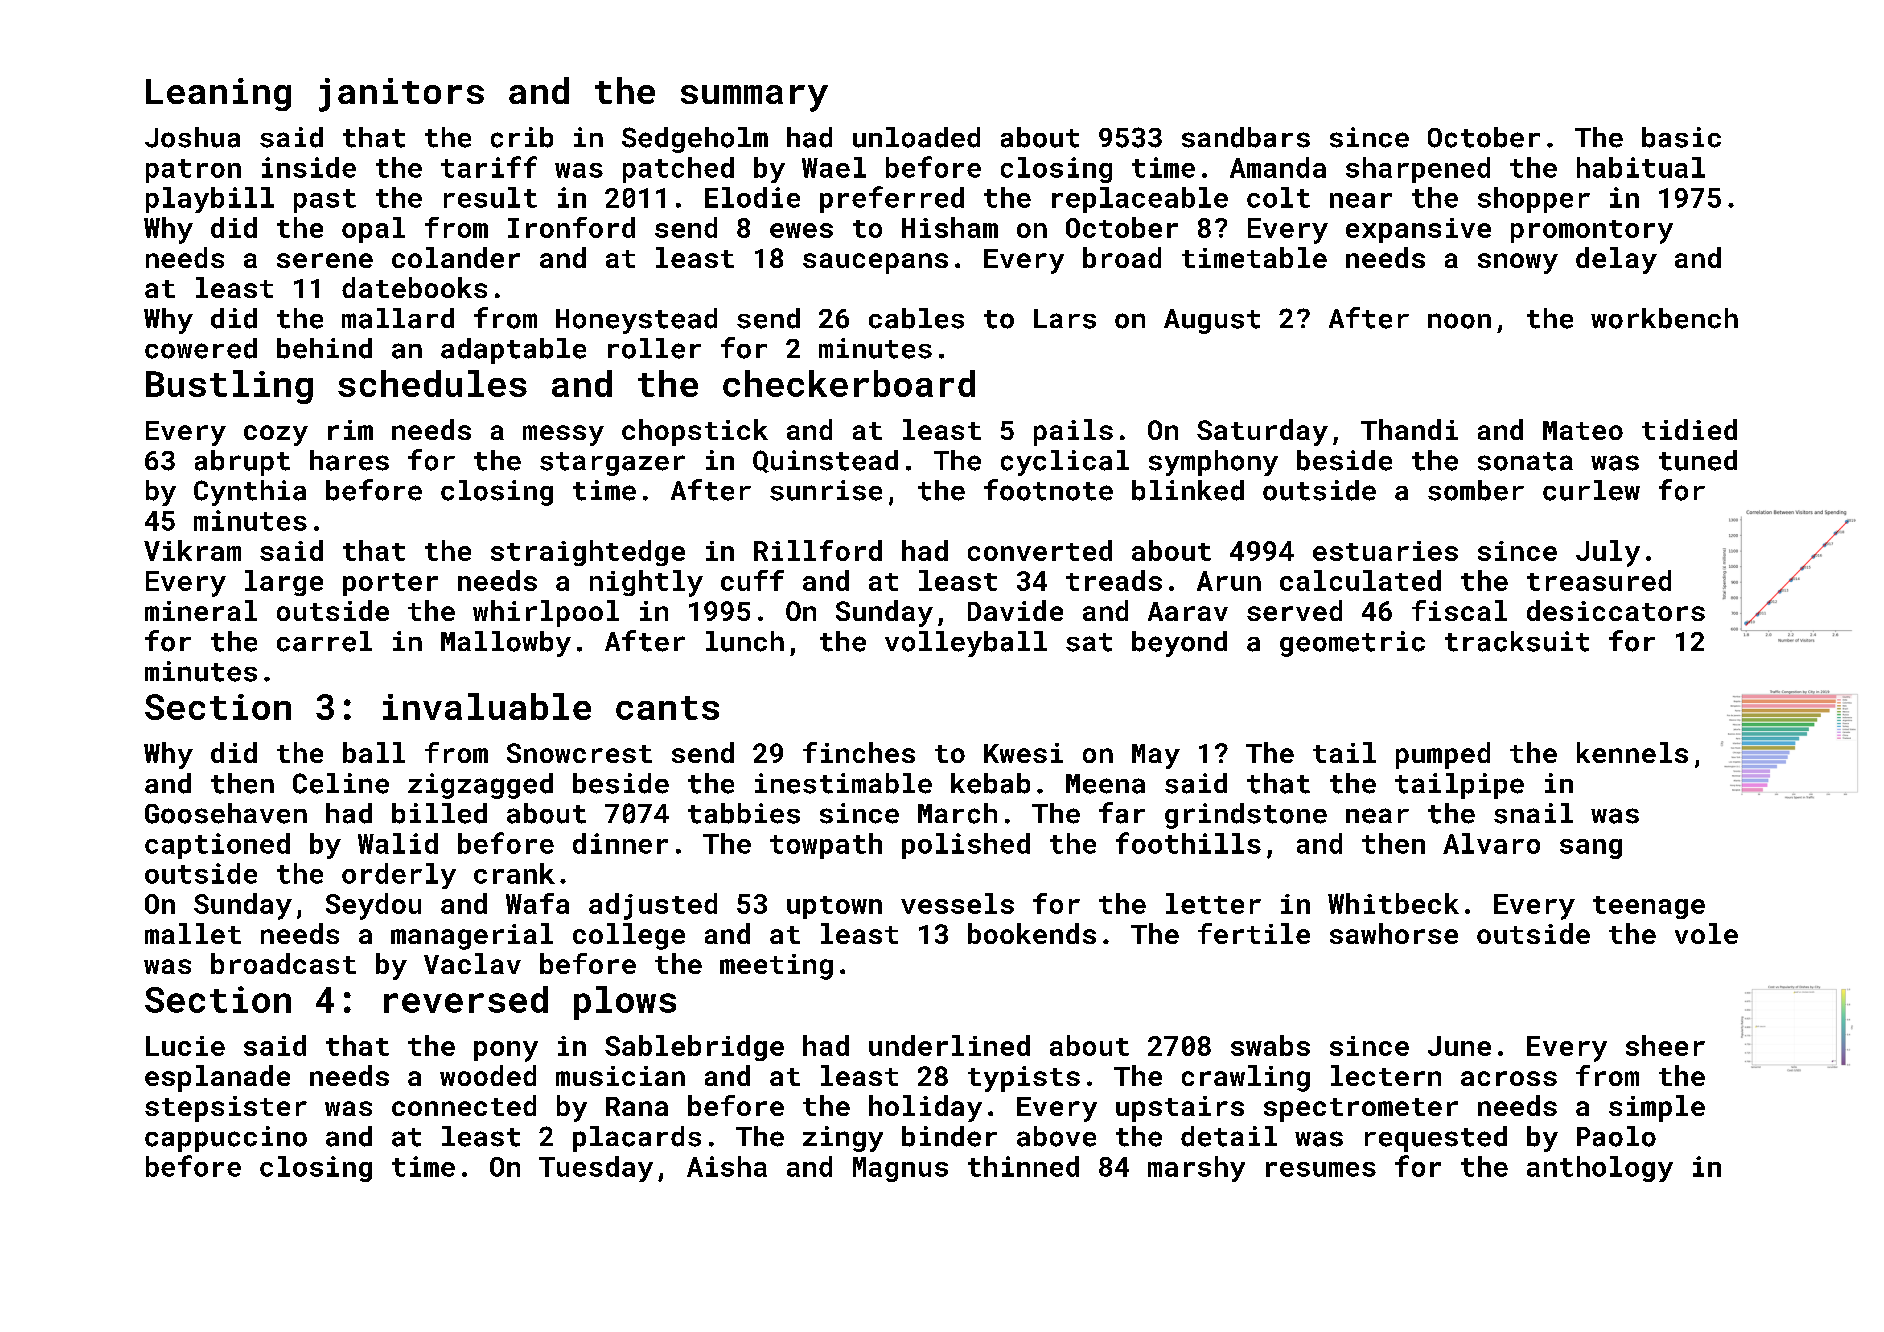  Describe the element at coordinates (1616, 260) in the image. I see `delay` at that location.
